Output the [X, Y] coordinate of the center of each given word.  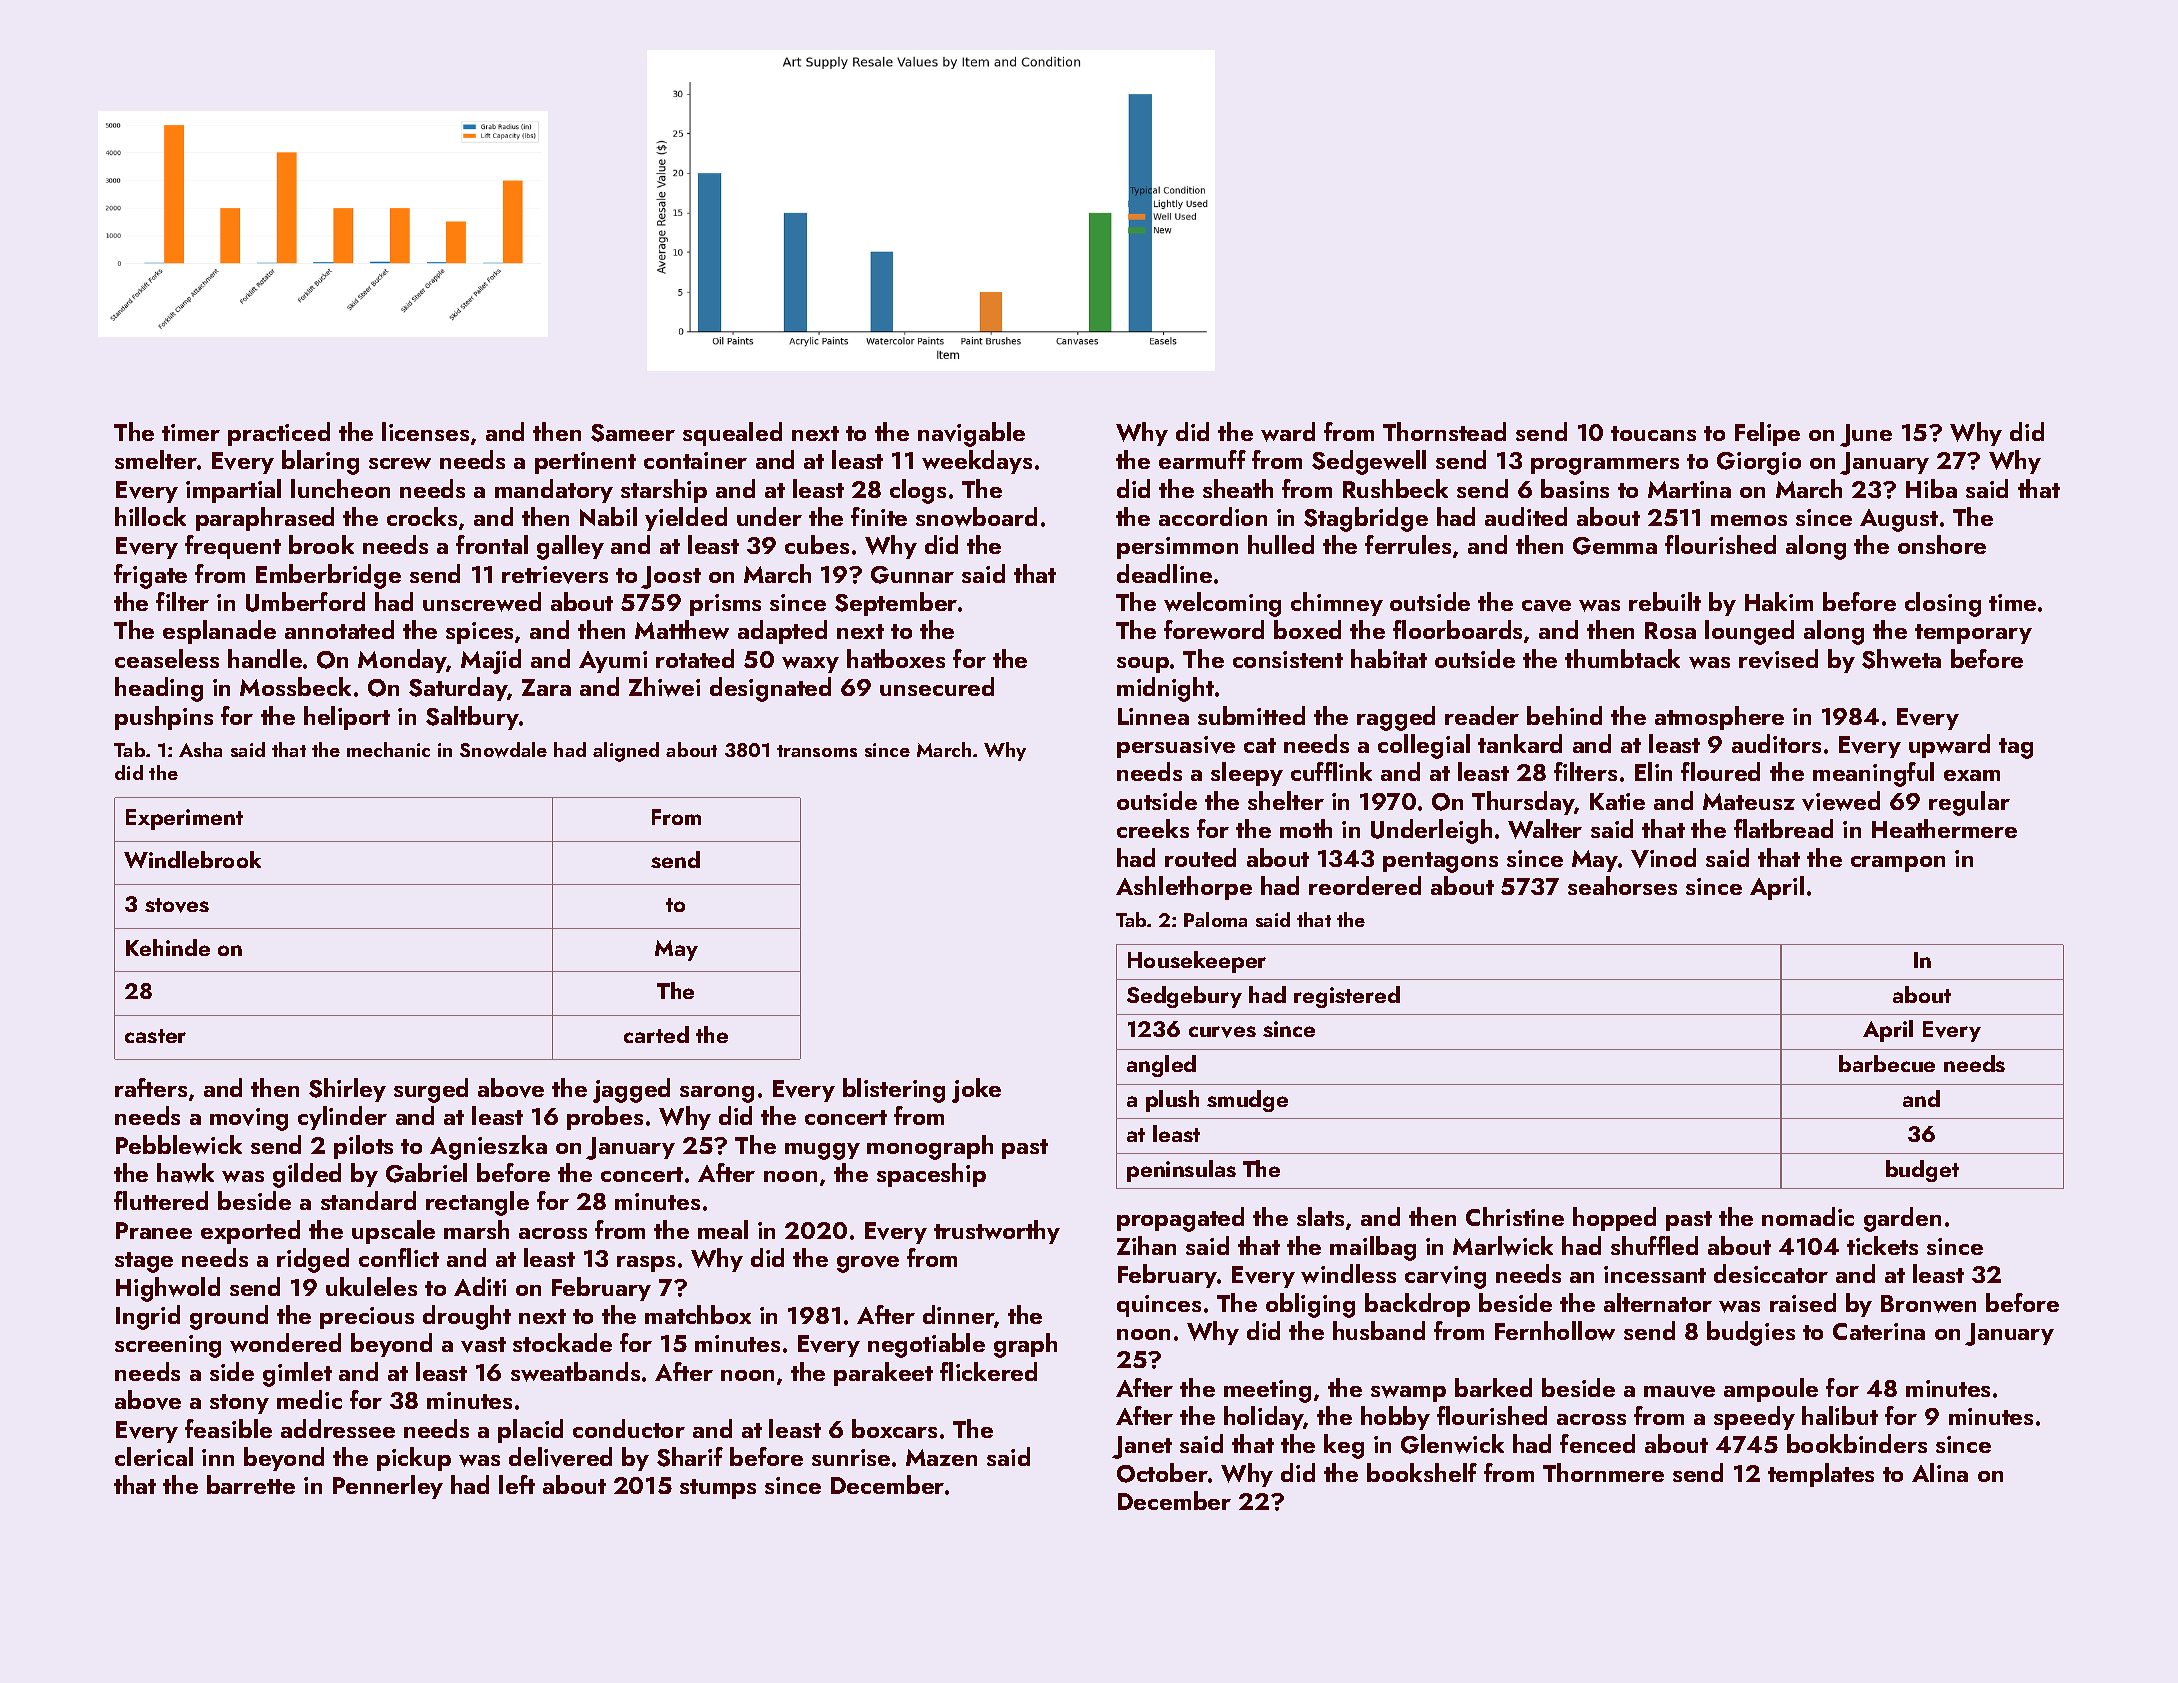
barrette [251, 1484]
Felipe [1767, 434]
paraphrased [265, 519]
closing [1943, 604]
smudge [1247, 1101]
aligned [626, 752]
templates [1821, 1475]
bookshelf [1422, 1472]
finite [879, 516]
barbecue [1887, 1063]
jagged [631, 1090]
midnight [1165, 689]
